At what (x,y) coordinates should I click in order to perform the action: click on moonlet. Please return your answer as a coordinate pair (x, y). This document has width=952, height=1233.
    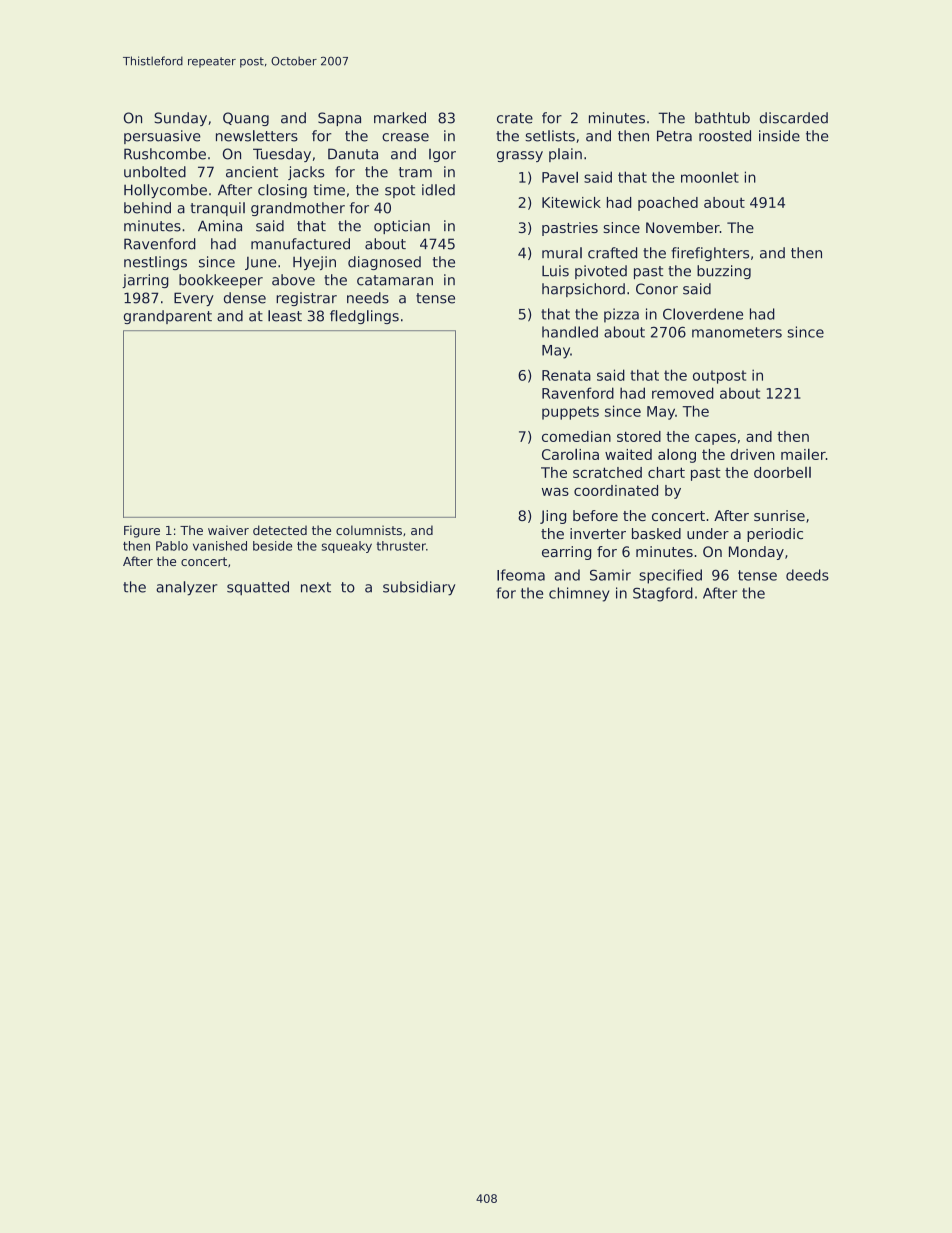
    Looking at the image, I should click on (710, 177).
